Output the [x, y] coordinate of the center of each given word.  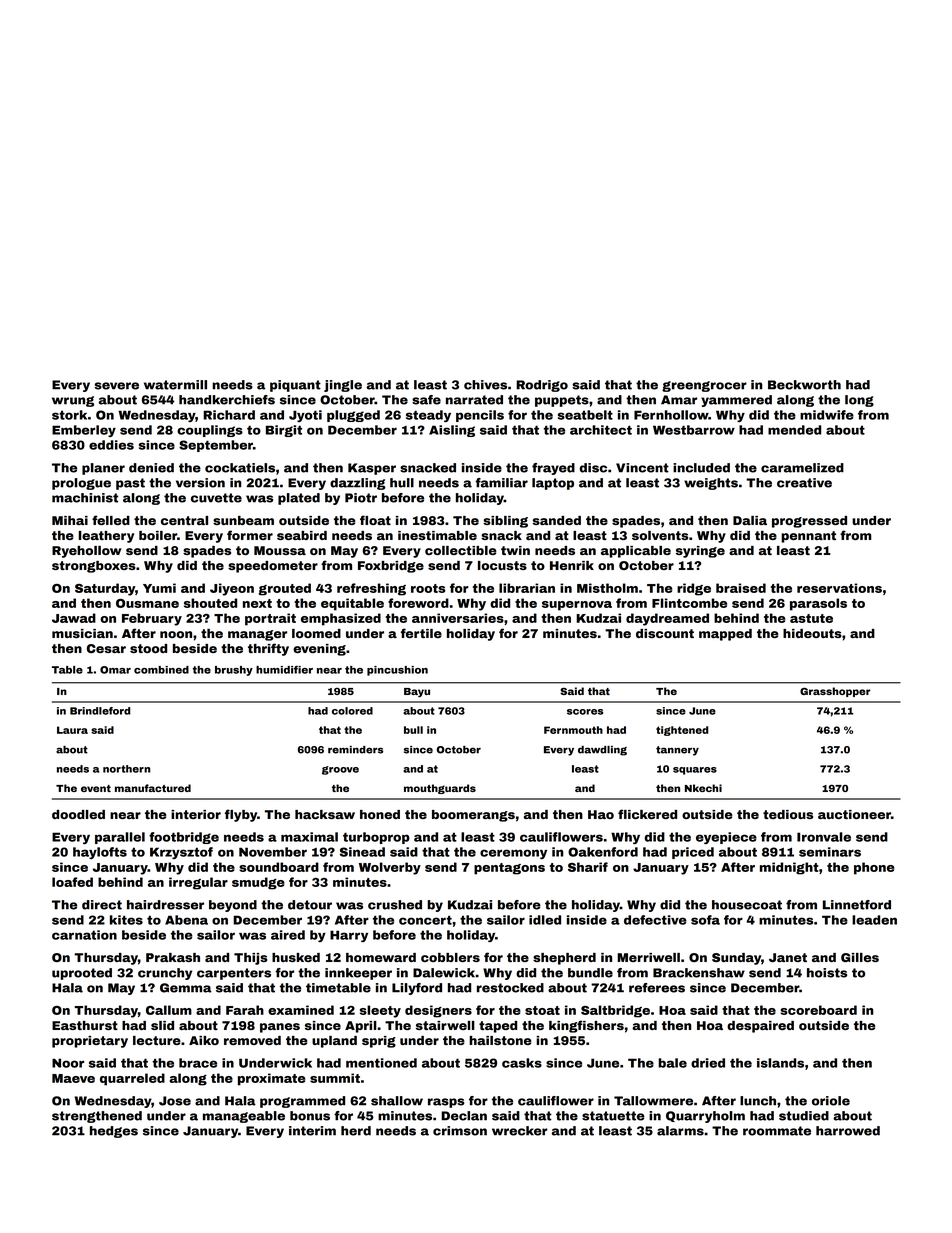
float [375, 520]
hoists [827, 973]
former [250, 535]
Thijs [251, 959]
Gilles [860, 957]
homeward [381, 957]
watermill [175, 385]
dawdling [602, 751]
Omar [115, 670]
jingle [343, 386]
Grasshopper [835, 692]
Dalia [750, 520]
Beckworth [804, 385]
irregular [198, 883]
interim [312, 1131]
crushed [395, 905]
